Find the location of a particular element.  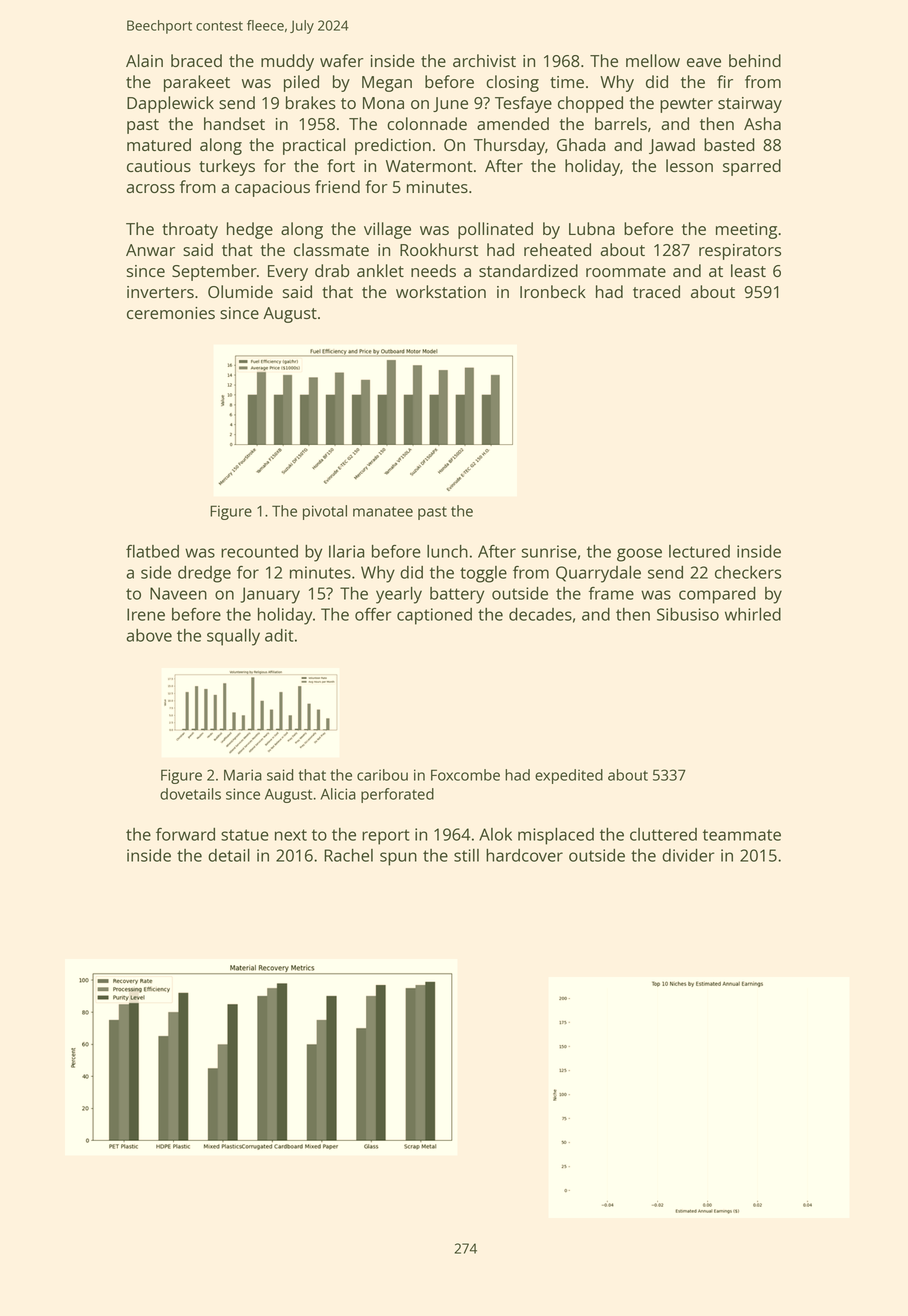

Alain is located at coordinates (144, 60).
